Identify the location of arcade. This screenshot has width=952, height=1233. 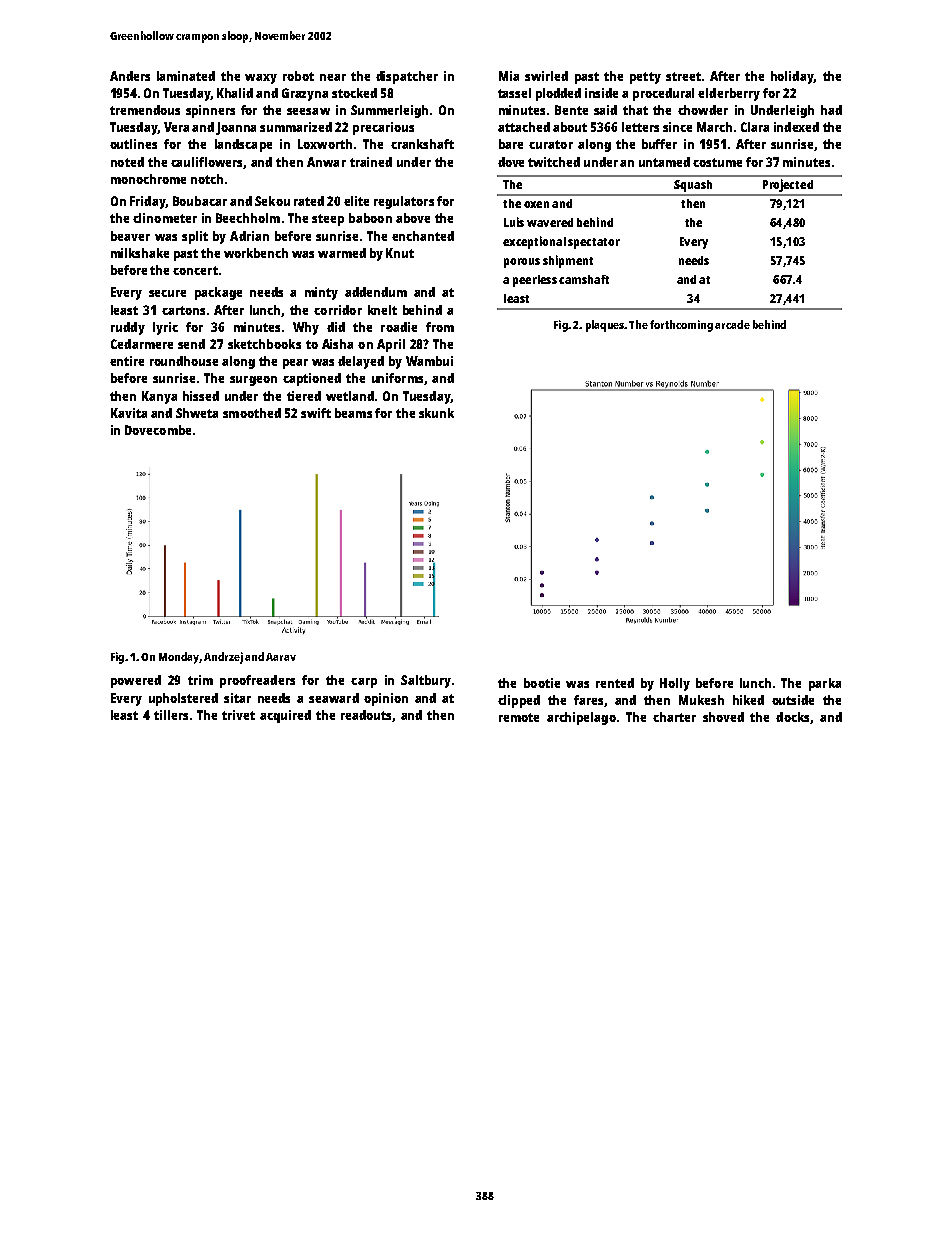
(732, 324).
